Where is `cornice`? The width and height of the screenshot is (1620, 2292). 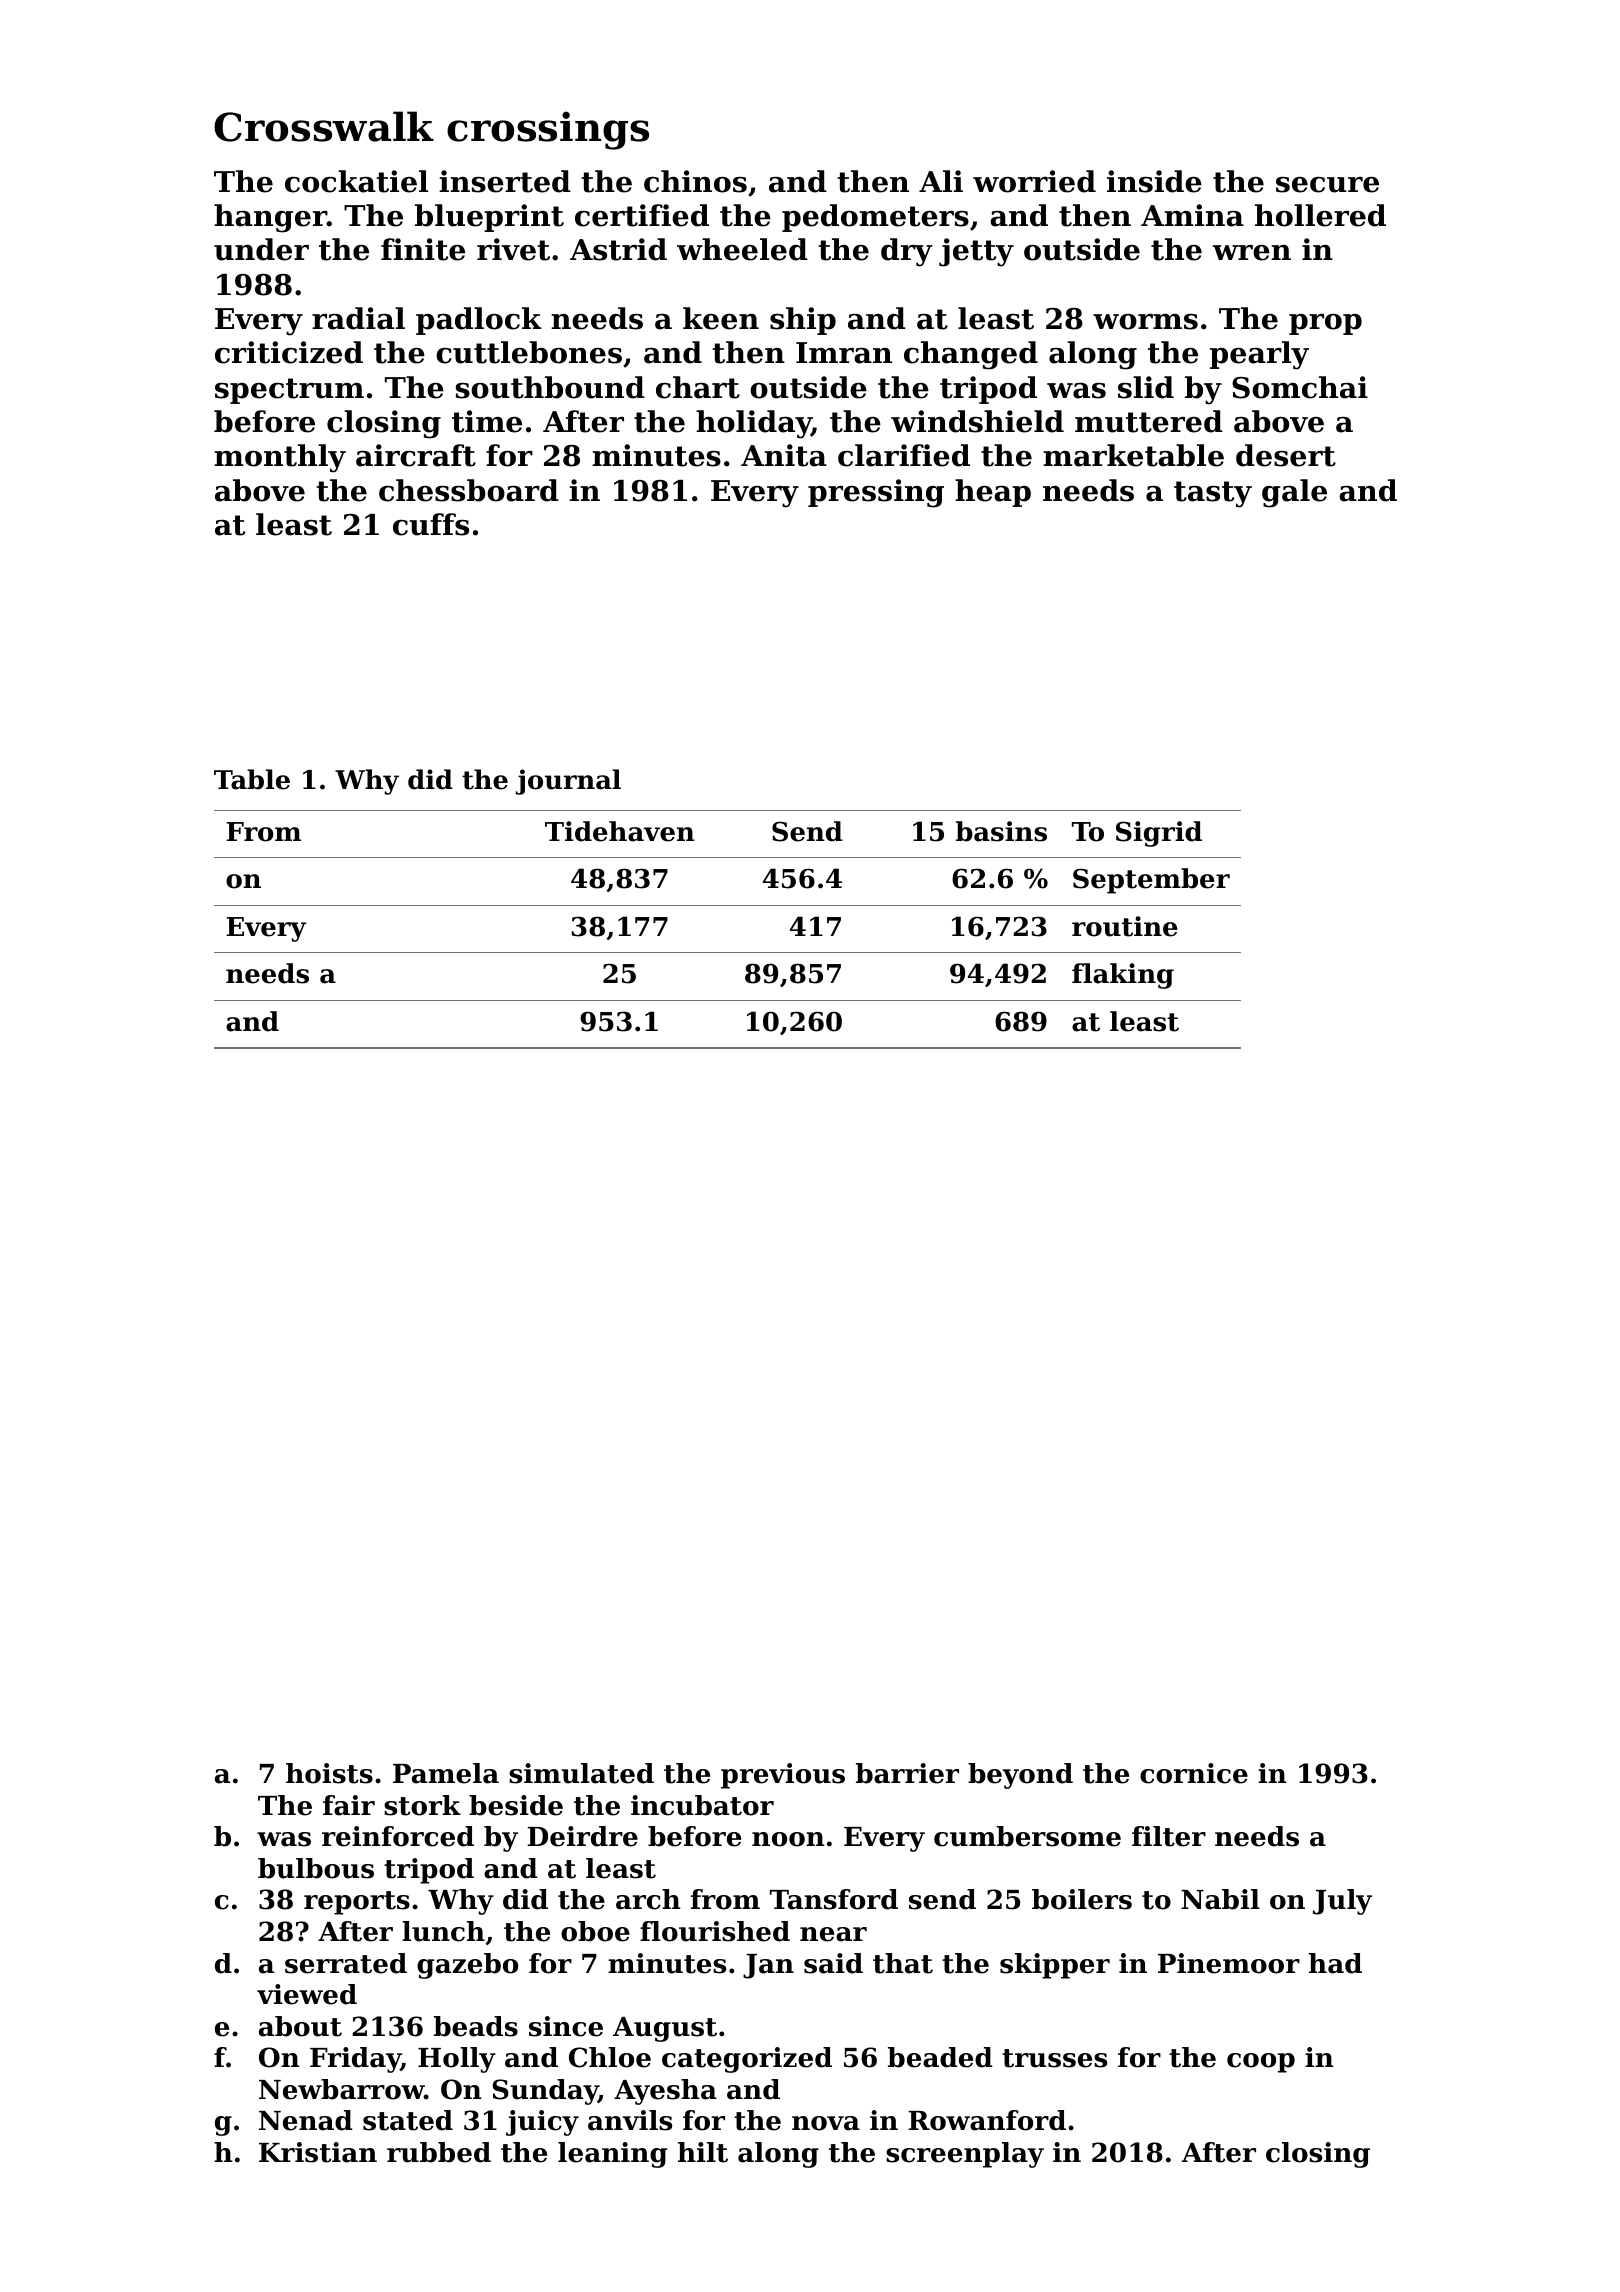 cornice is located at coordinates (1194, 1773).
